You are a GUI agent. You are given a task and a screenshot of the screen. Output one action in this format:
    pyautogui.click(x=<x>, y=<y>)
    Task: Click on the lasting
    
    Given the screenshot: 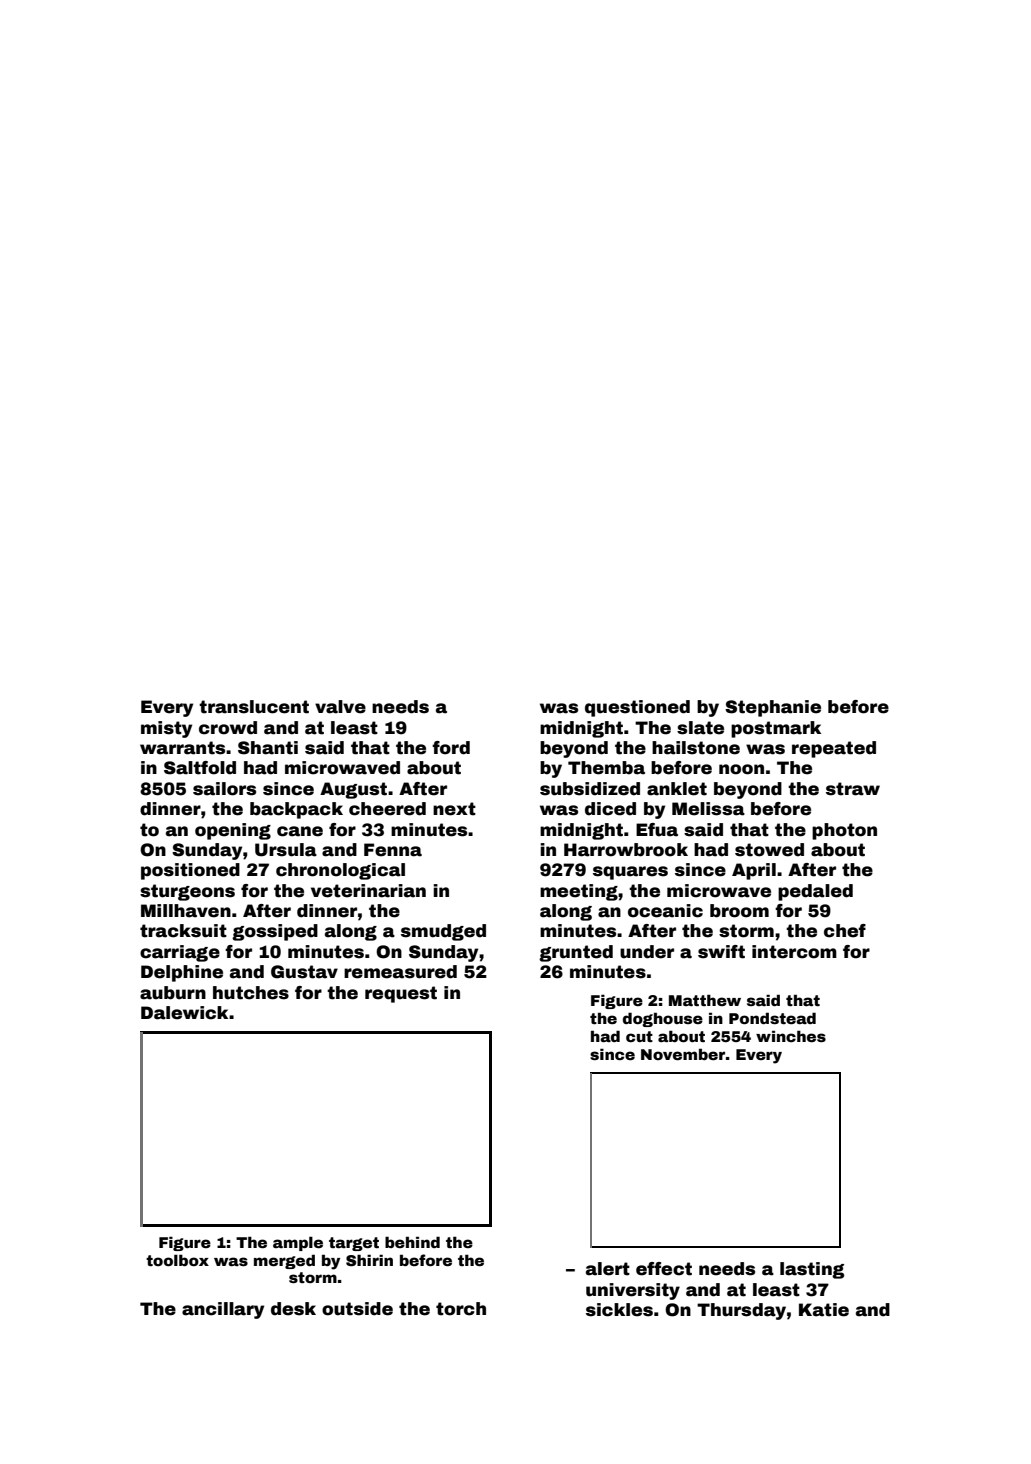 What is the action you would take?
    pyautogui.click(x=812, y=1270)
